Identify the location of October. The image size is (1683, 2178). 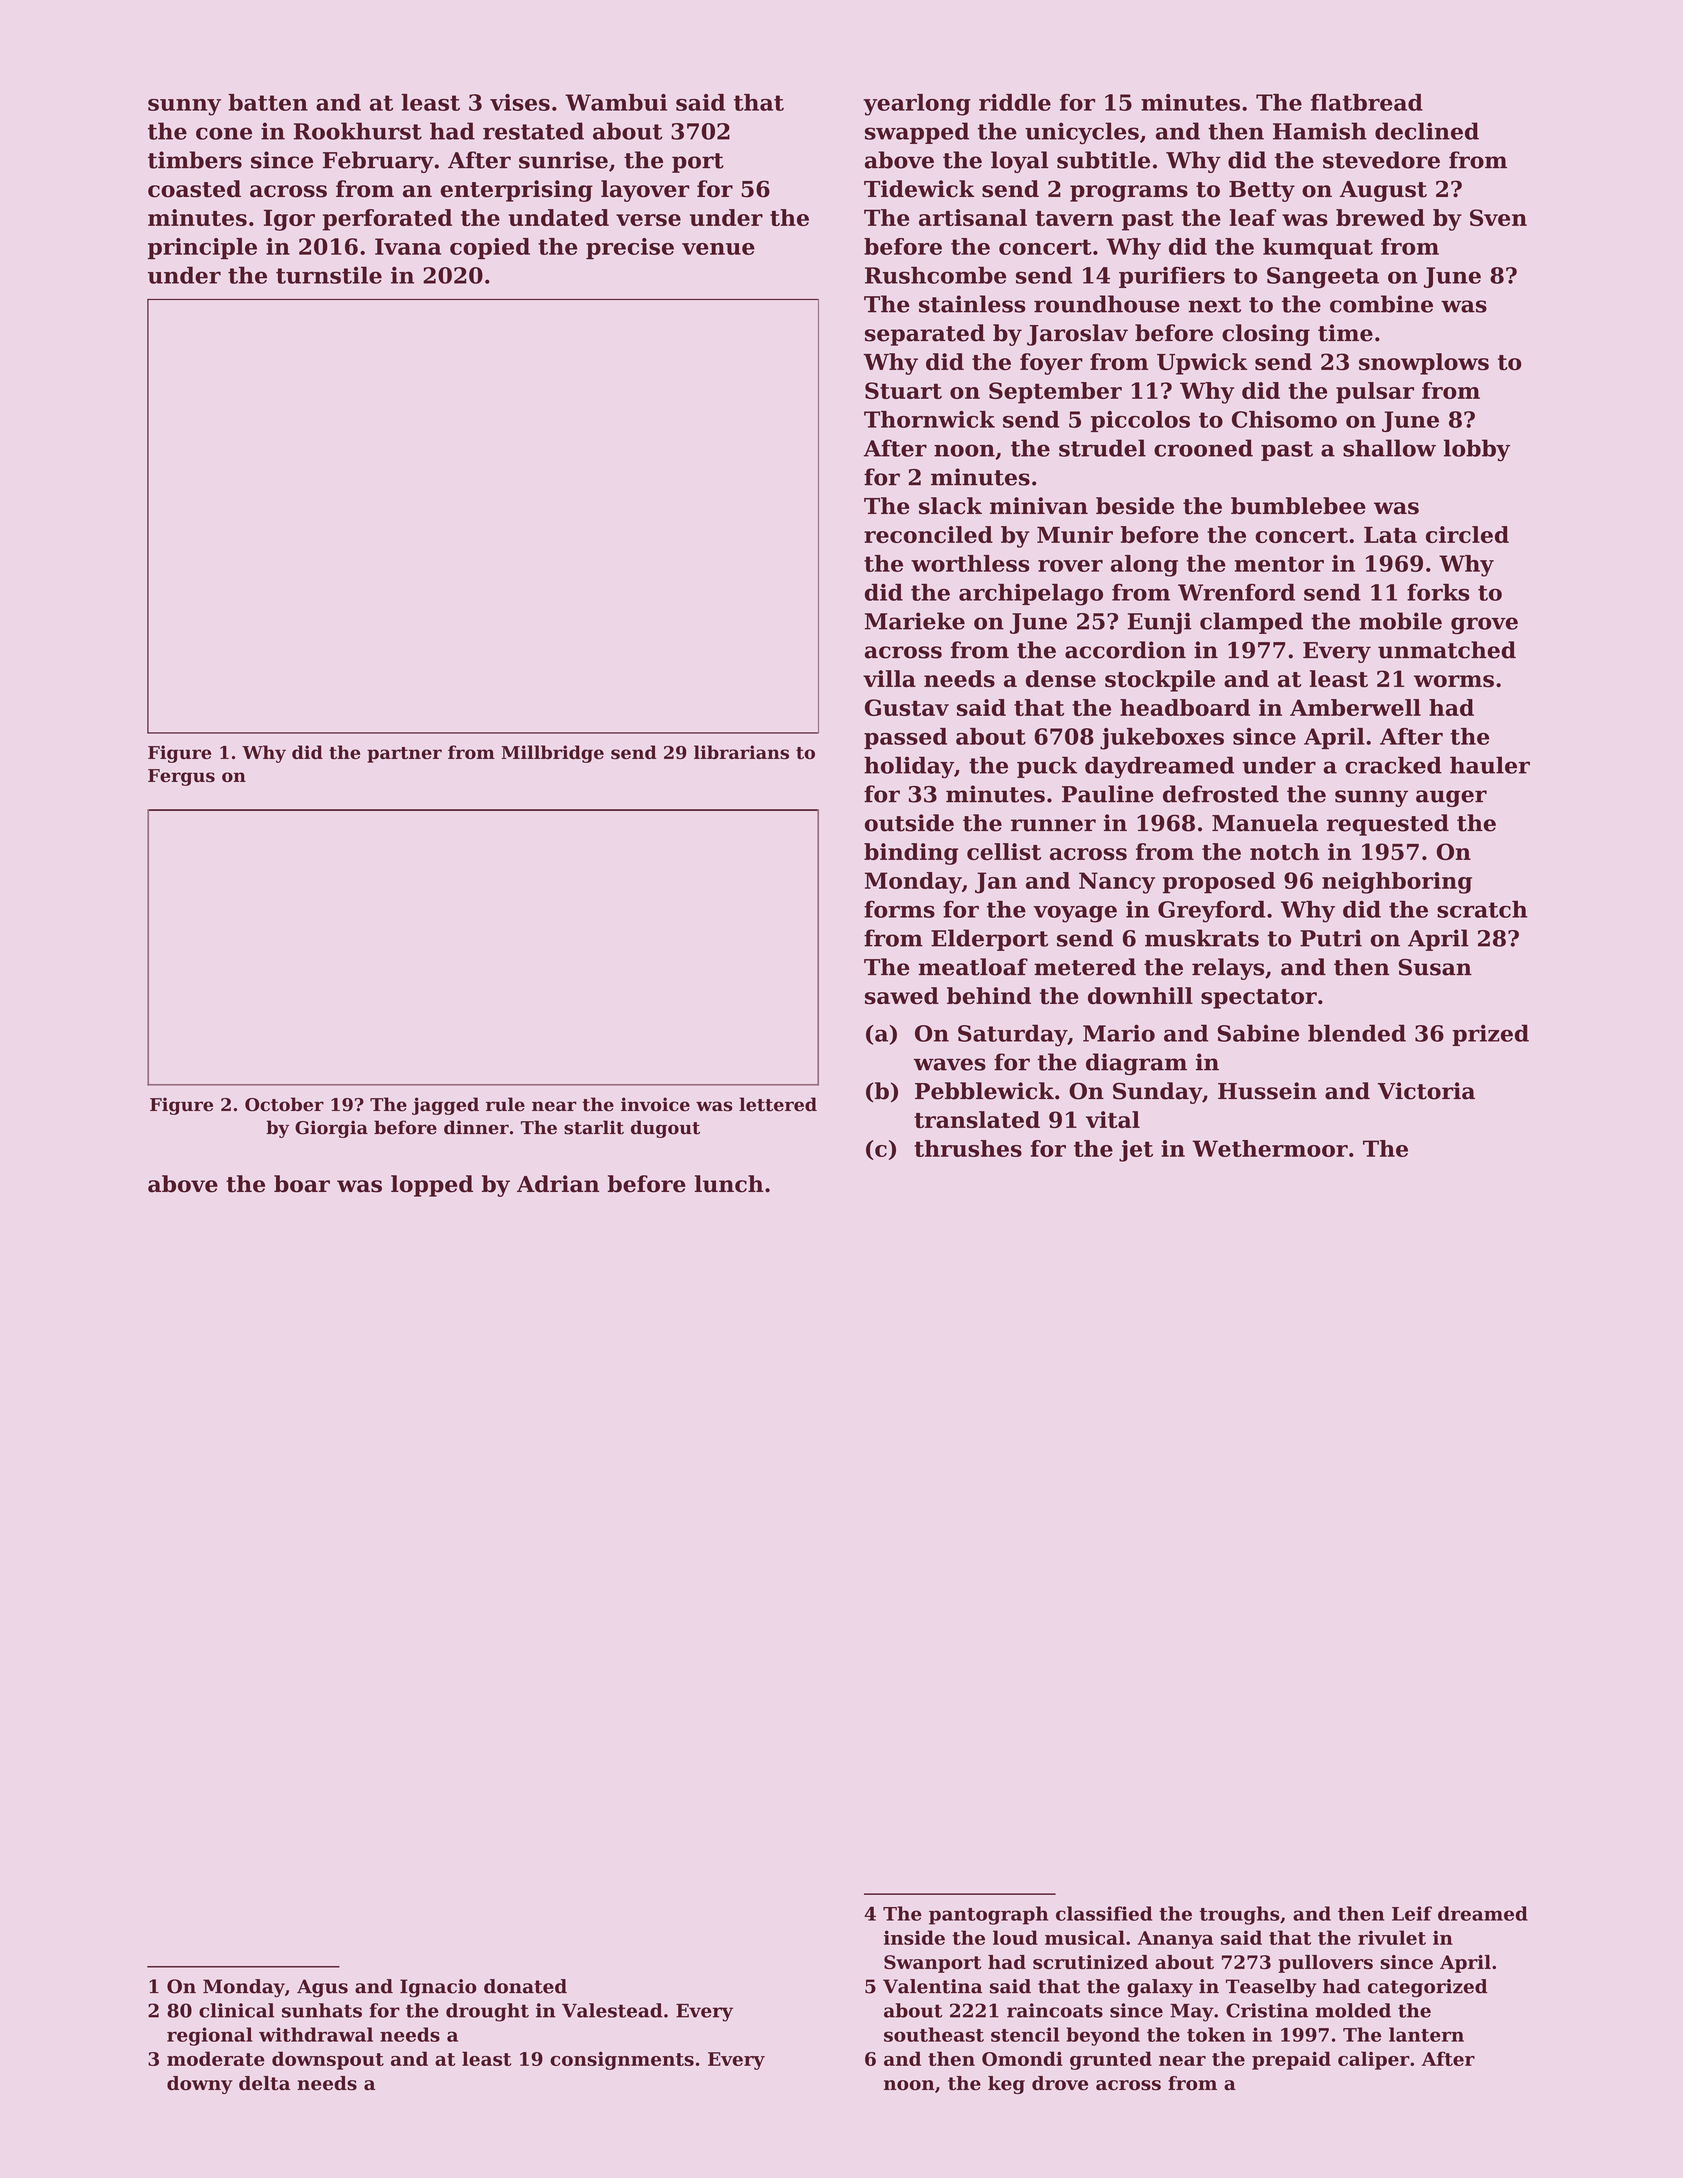
(284, 1104).
